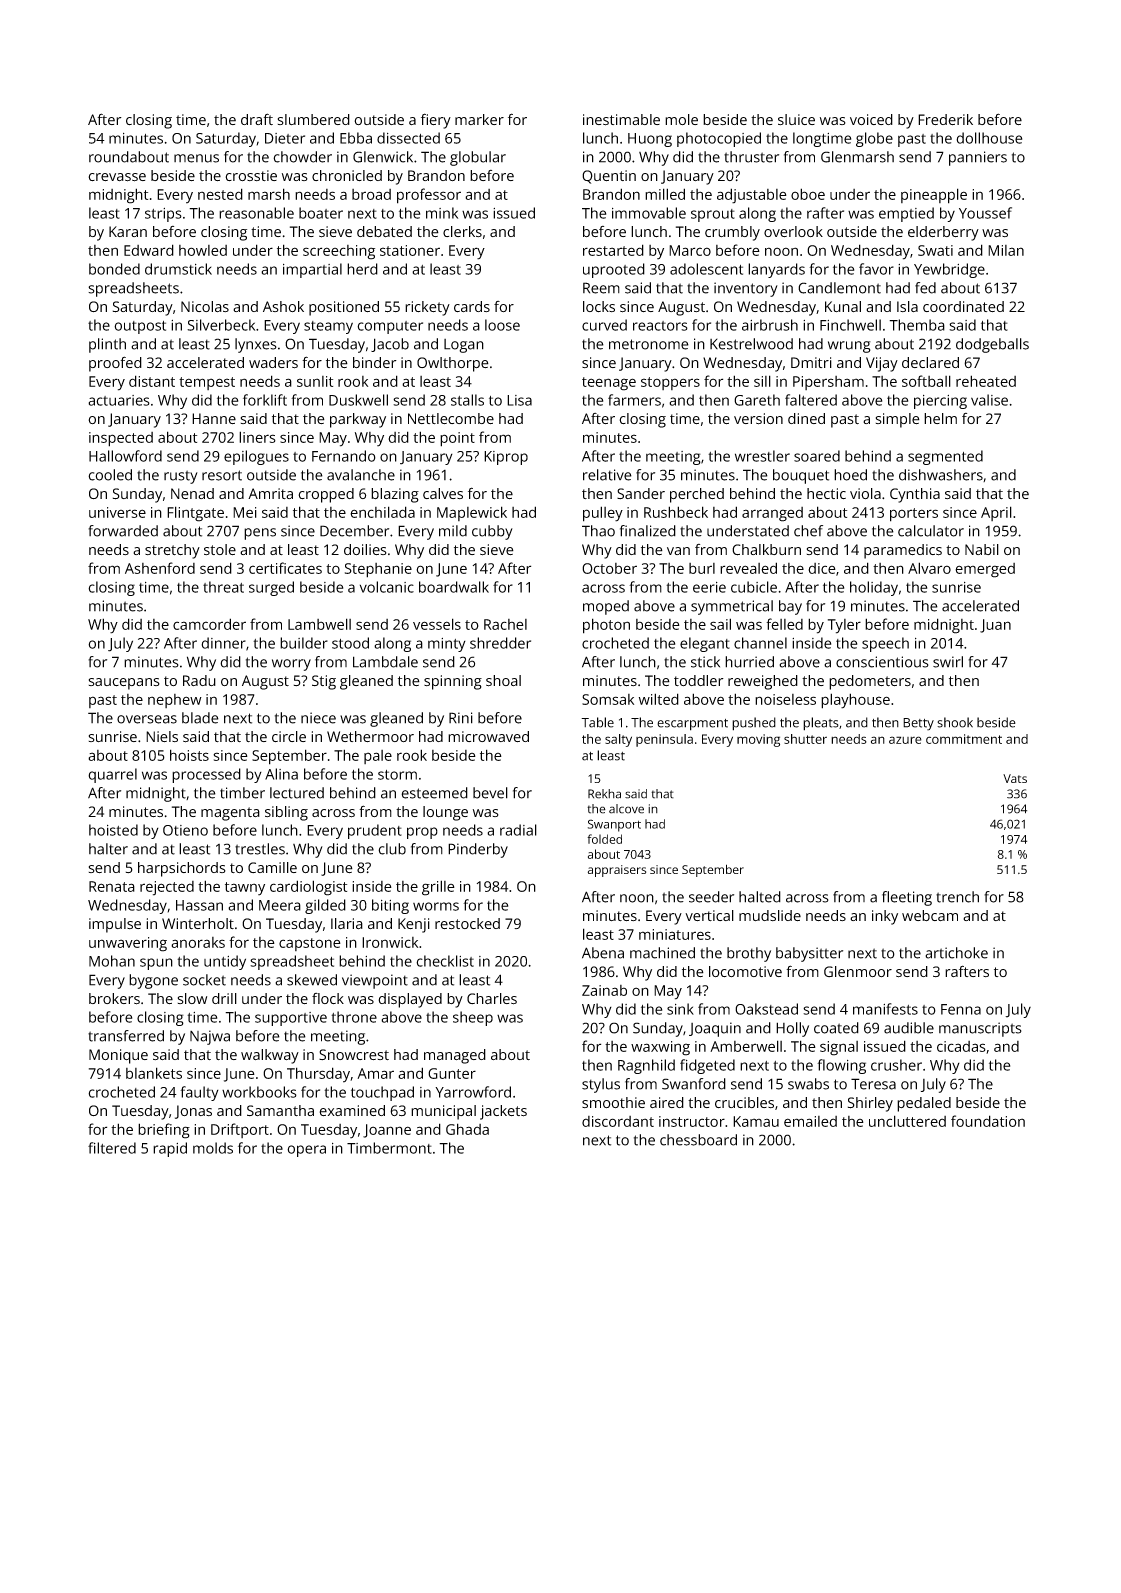 The image size is (1121, 1593). I want to click on cooled, so click(110, 475).
